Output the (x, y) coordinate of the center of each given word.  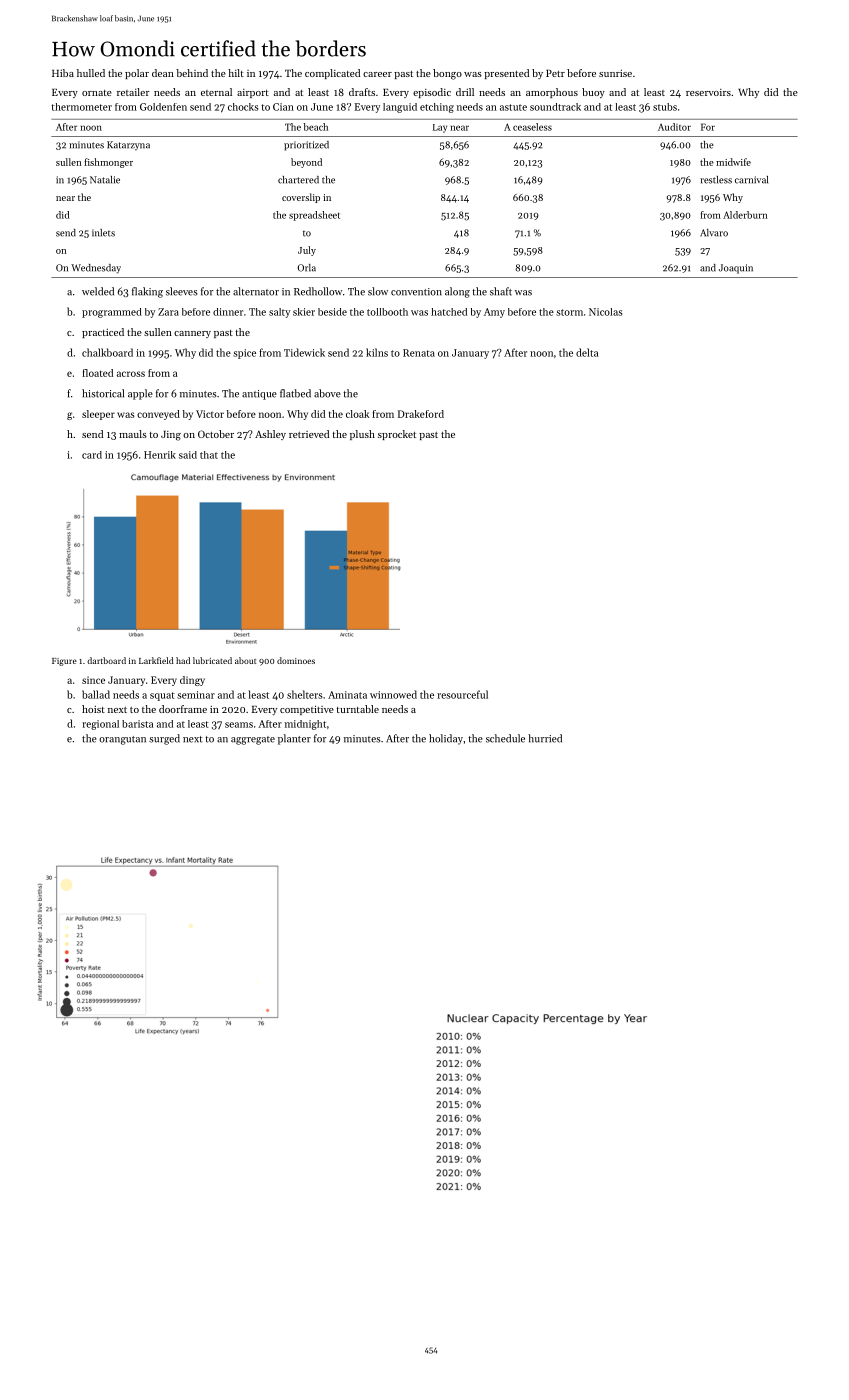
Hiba (63, 73)
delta (587, 352)
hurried (545, 738)
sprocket (397, 435)
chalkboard (107, 352)
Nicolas (606, 312)
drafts (362, 92)
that (209, 455)
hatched (449, 312)
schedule (505, 738)
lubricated (212, 660)
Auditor (674, 127)
